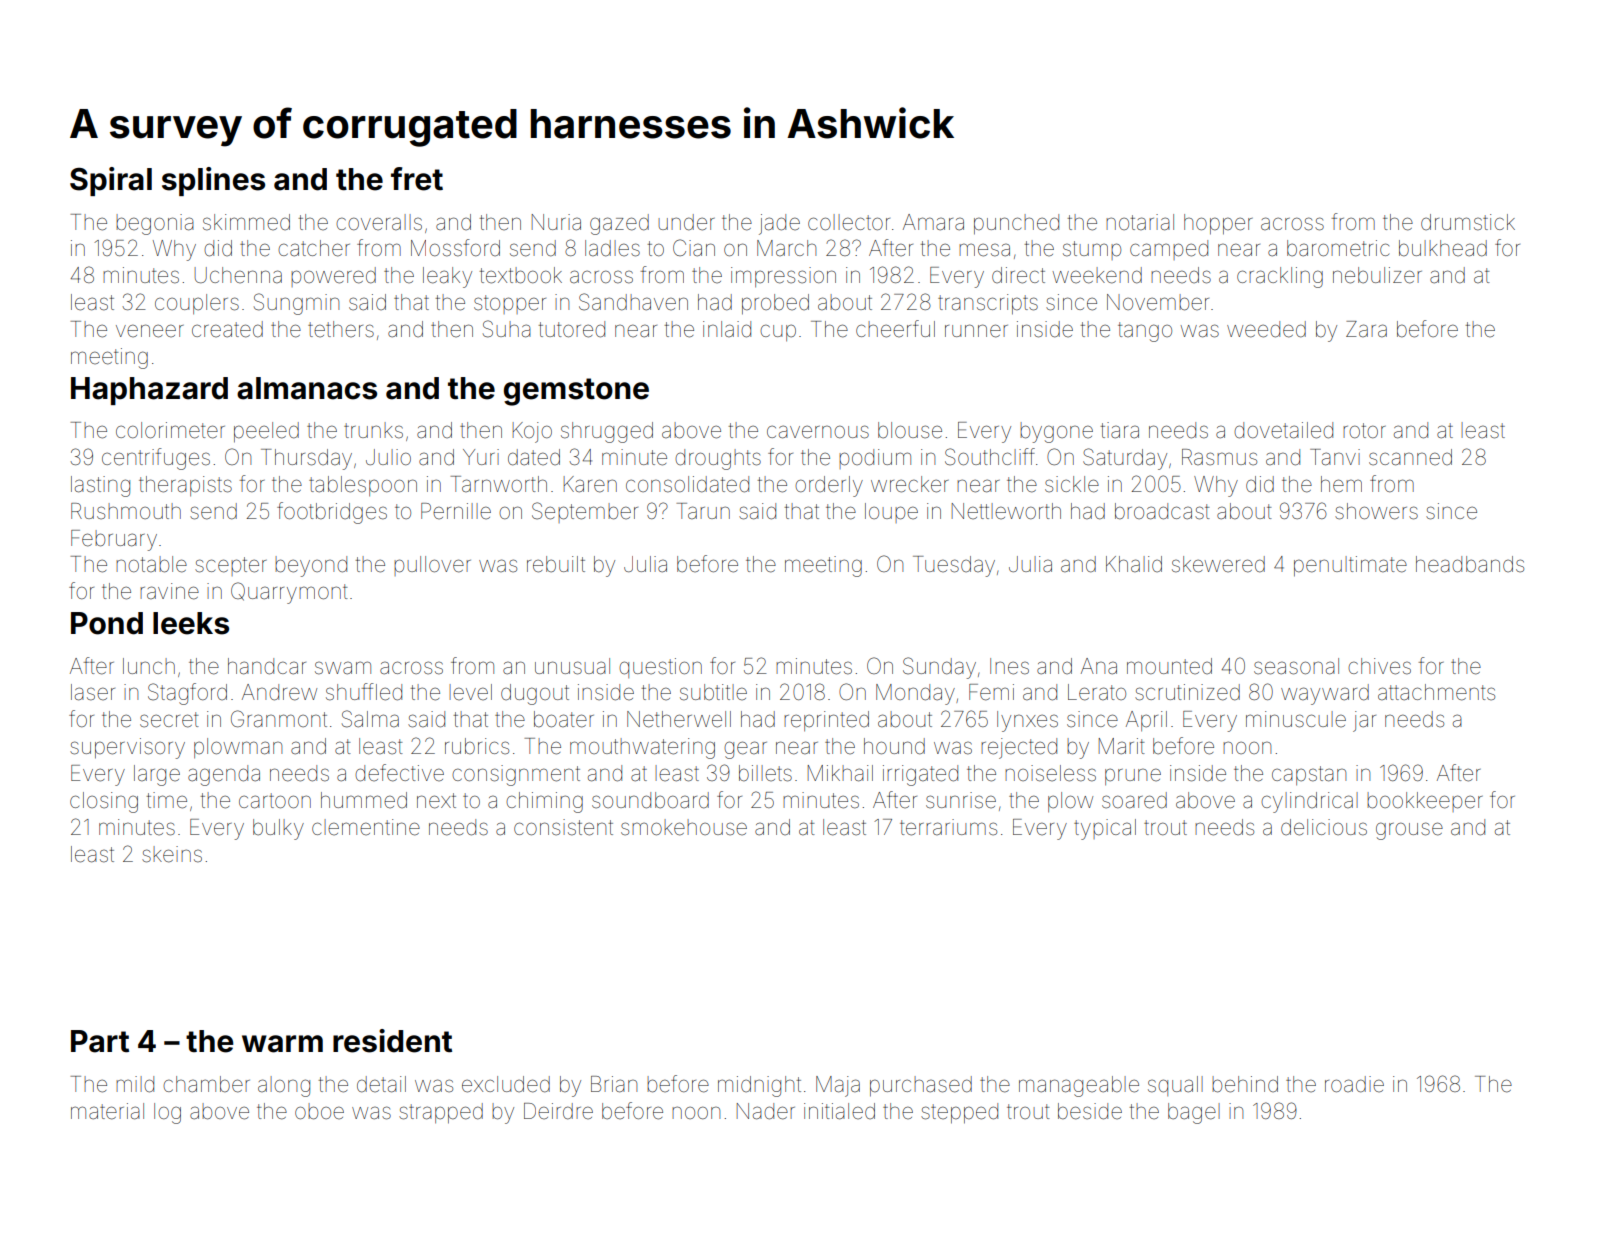  Describe the element at coordinates (107, 1111) in the document. I see `material` at that location.
